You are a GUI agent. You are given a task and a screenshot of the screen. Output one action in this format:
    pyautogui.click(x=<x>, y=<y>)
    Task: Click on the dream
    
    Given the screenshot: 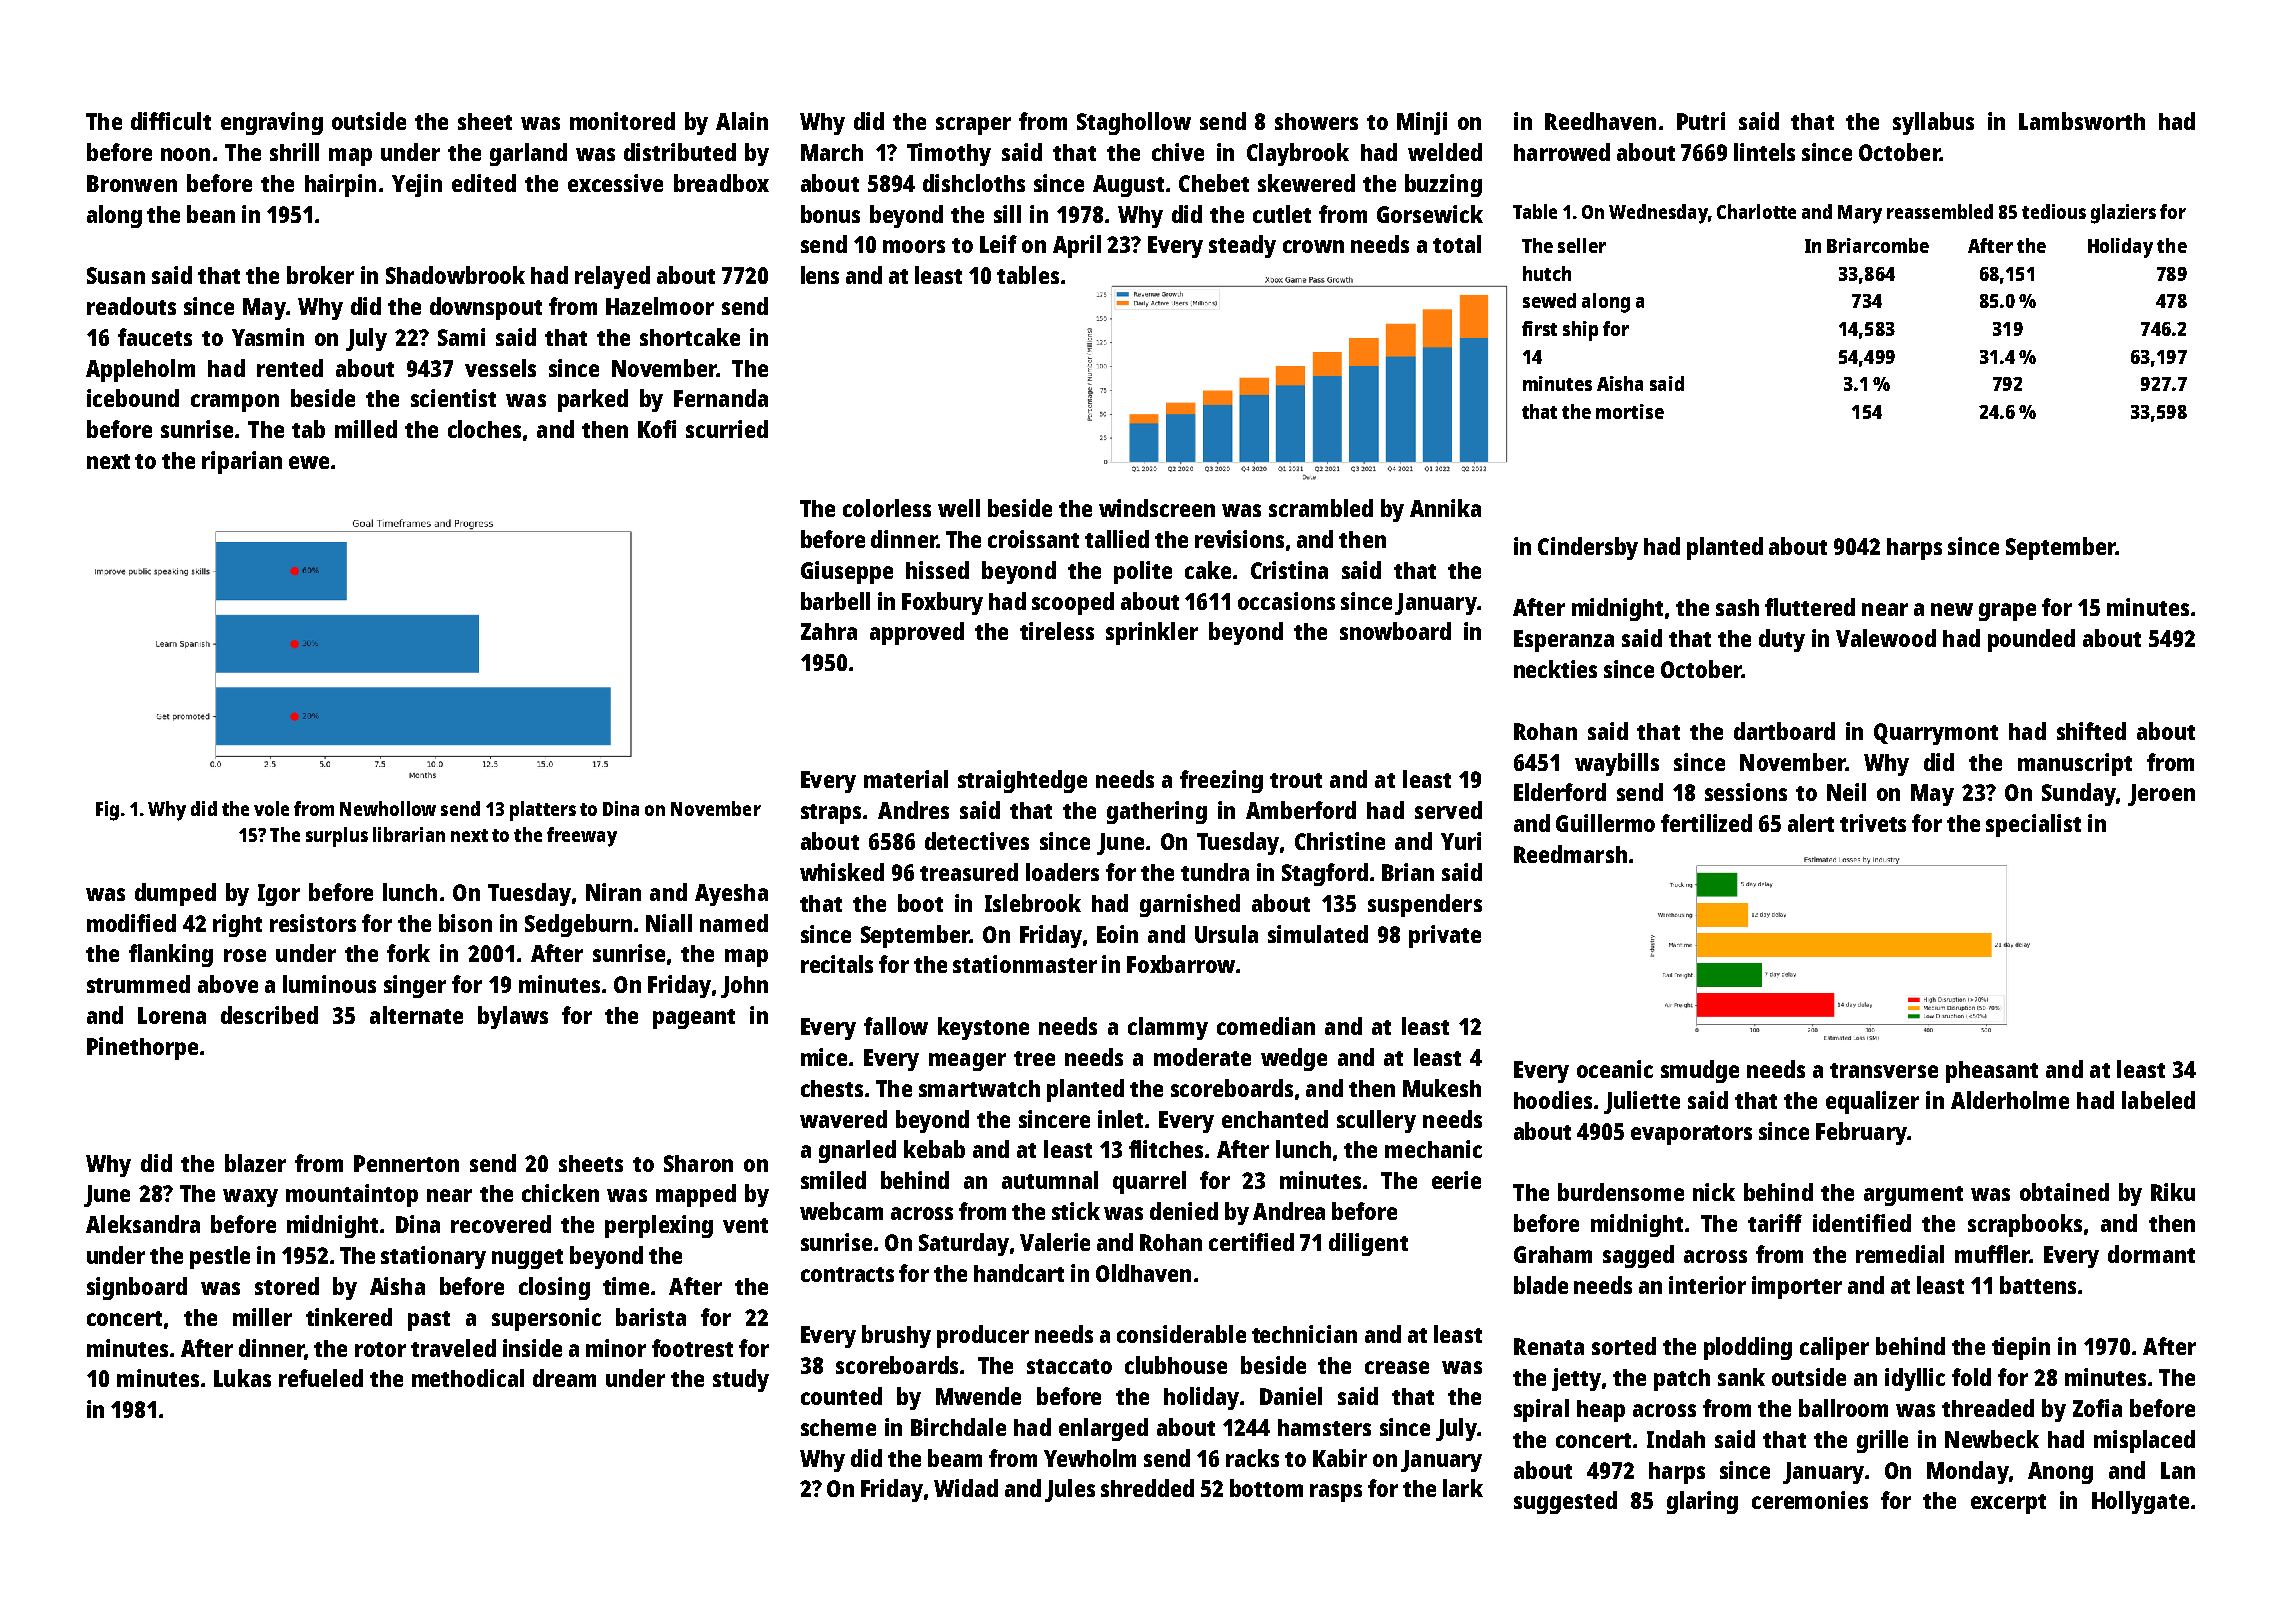 What is the action you would take?
    pyautogui.click(x=564, y=1378)
